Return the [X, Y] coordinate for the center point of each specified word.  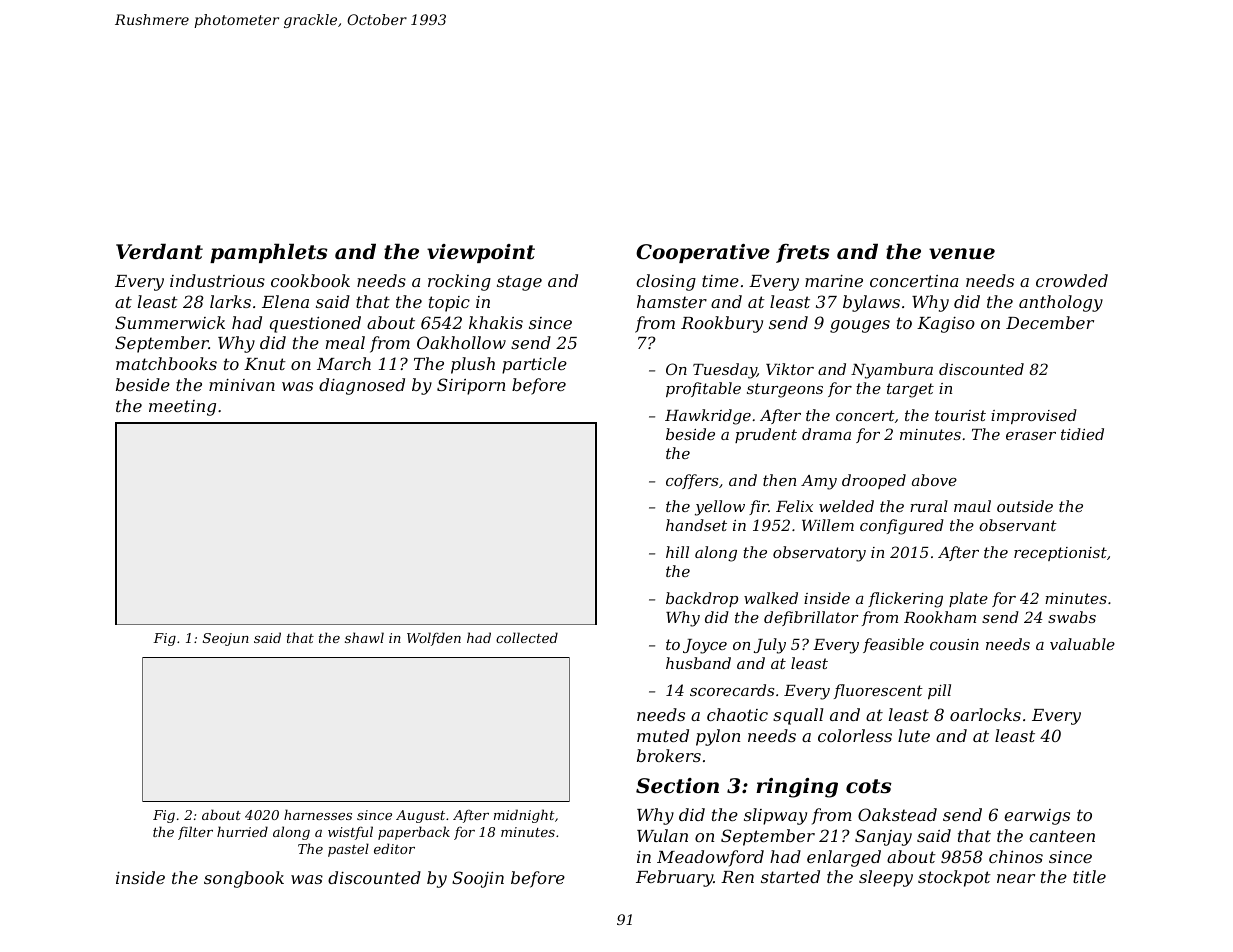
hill [677, 552]
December [1050, 322]
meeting [182, 408]
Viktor [790, 369]
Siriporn [471, 386]
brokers [669, 755]
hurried [242, 831]
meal [345, 342]
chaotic [737, 714]
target [910, 390]
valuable [1082, 644]
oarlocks [985, 714]
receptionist [1060, 554]
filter [195, 833]
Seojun [226, 639]
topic [449, 304]
